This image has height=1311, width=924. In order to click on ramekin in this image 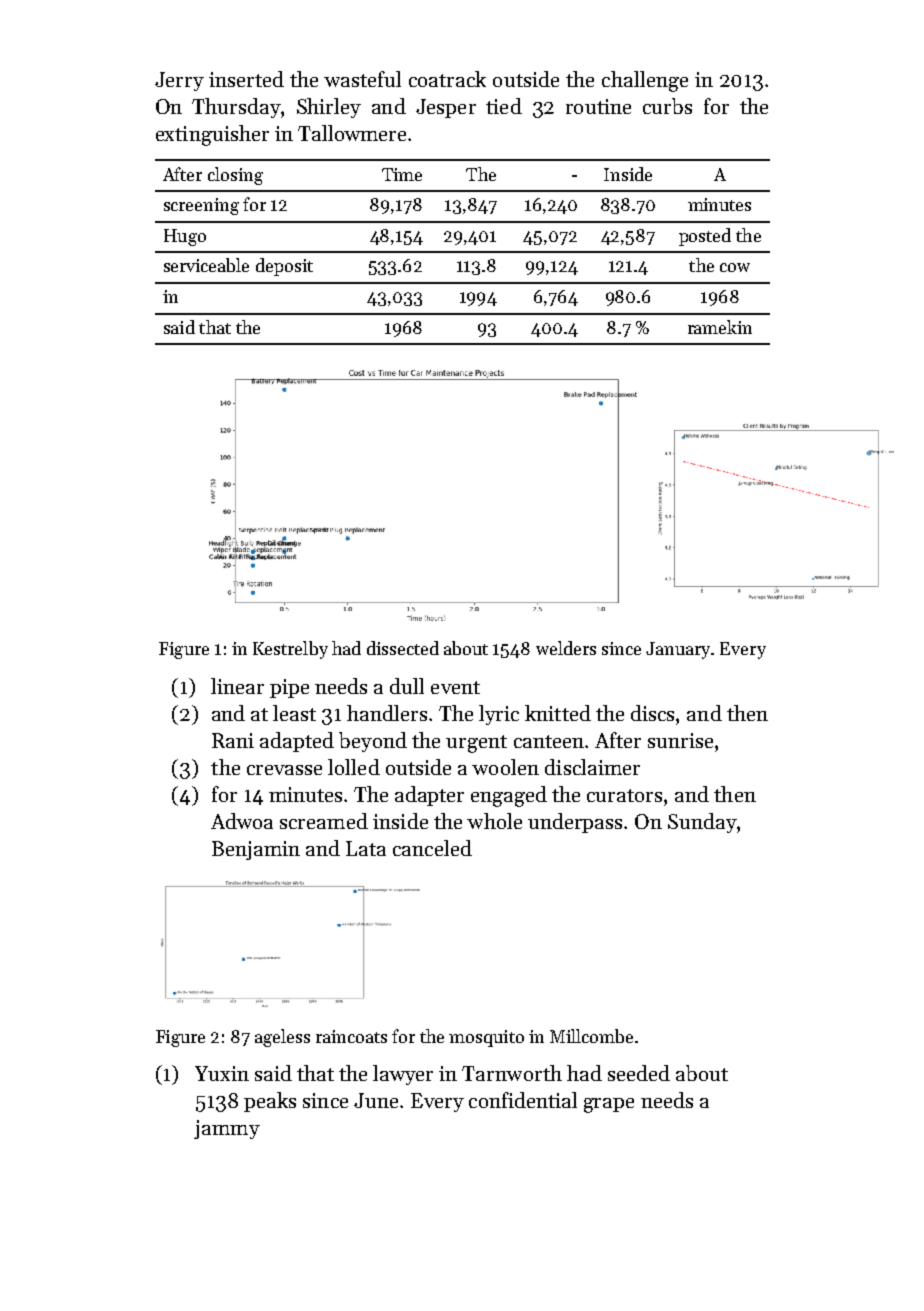, I will do `click(720, 327)`.
